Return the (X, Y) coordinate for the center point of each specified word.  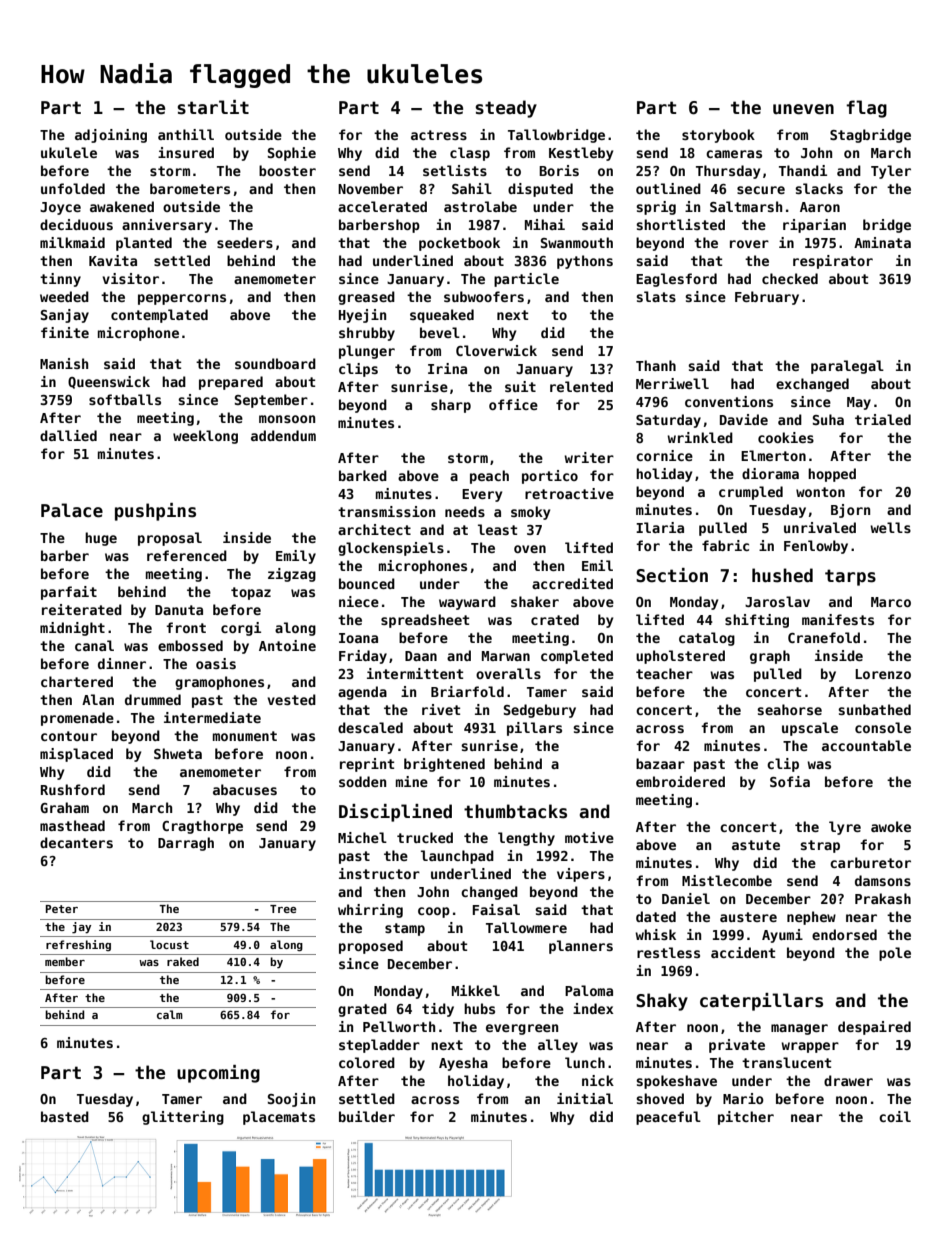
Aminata (882, 242)
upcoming (218, 1074)
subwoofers (484, 296)
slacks (819, 188)
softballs (125, 399)
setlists (455, 170)
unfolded (73, 188)
